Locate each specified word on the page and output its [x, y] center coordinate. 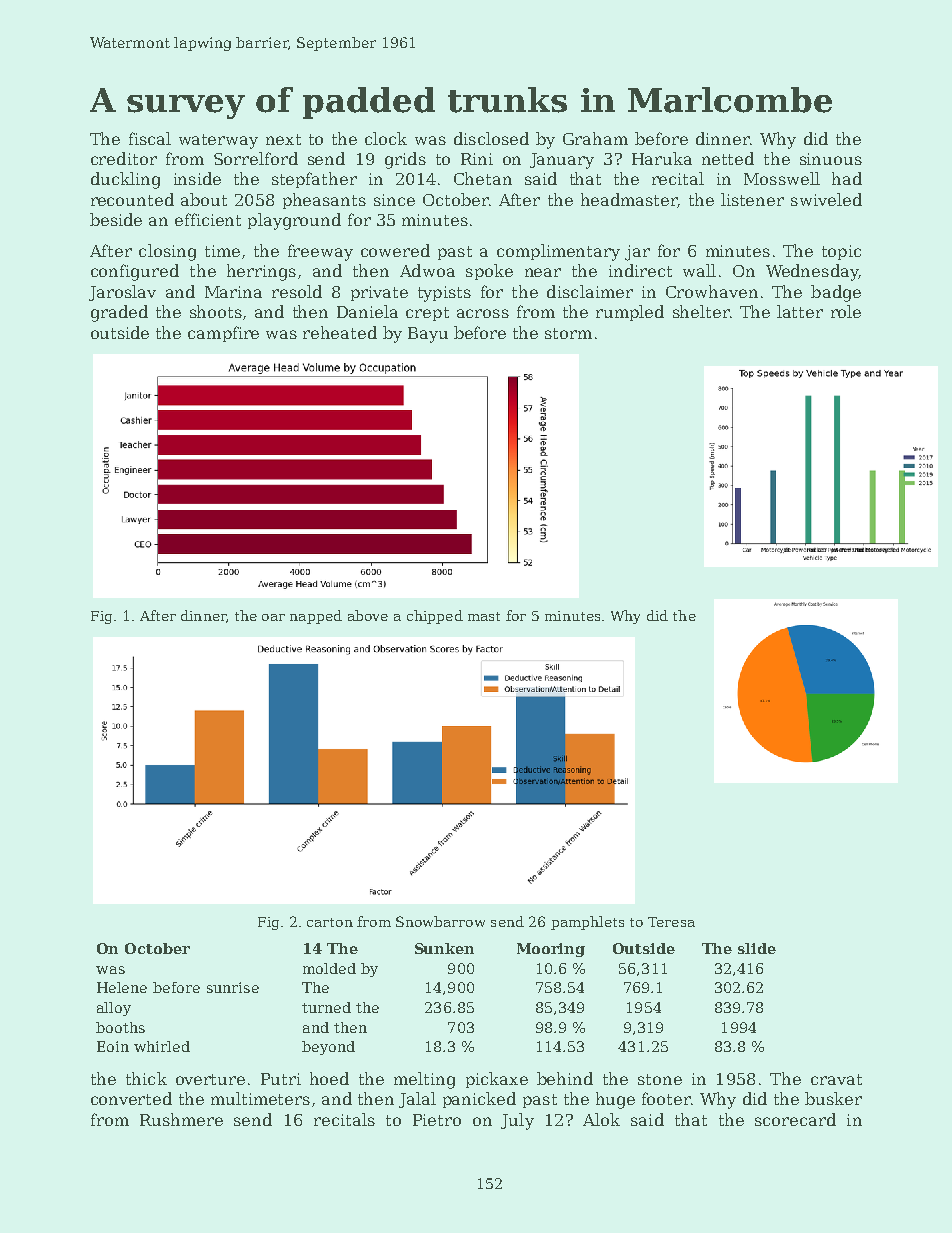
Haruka [662, 158]
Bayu [428, 335]
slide [757, 948]
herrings [261, 272]
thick [146, 1078]
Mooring [551, 950]
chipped [435, 617]
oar [273, 617]
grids [405, 160]
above [368, 615]
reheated [340, 332]
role [846, 311]
